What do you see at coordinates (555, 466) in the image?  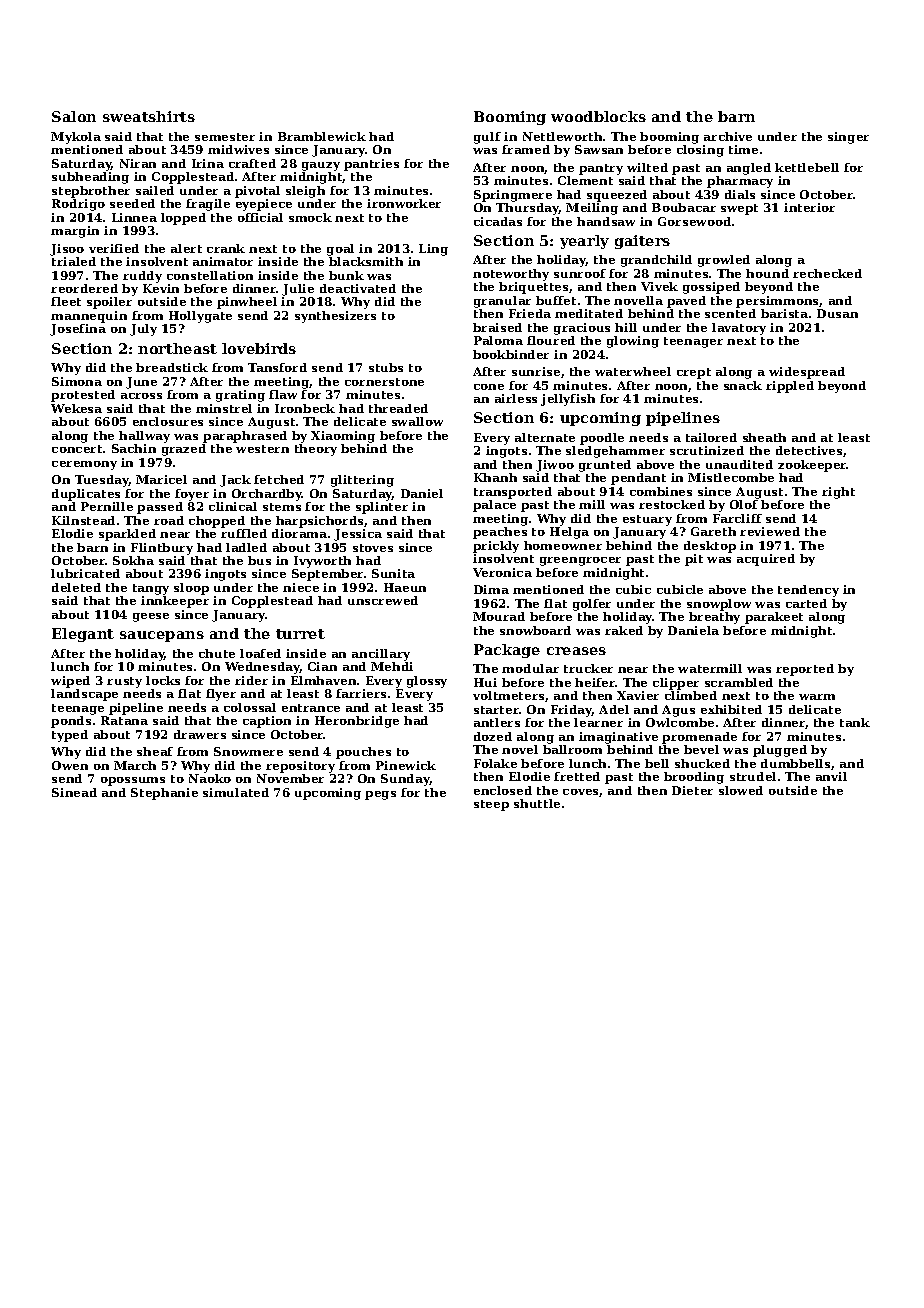 I see `Jiwoo` at bounding box center [555, 466].
